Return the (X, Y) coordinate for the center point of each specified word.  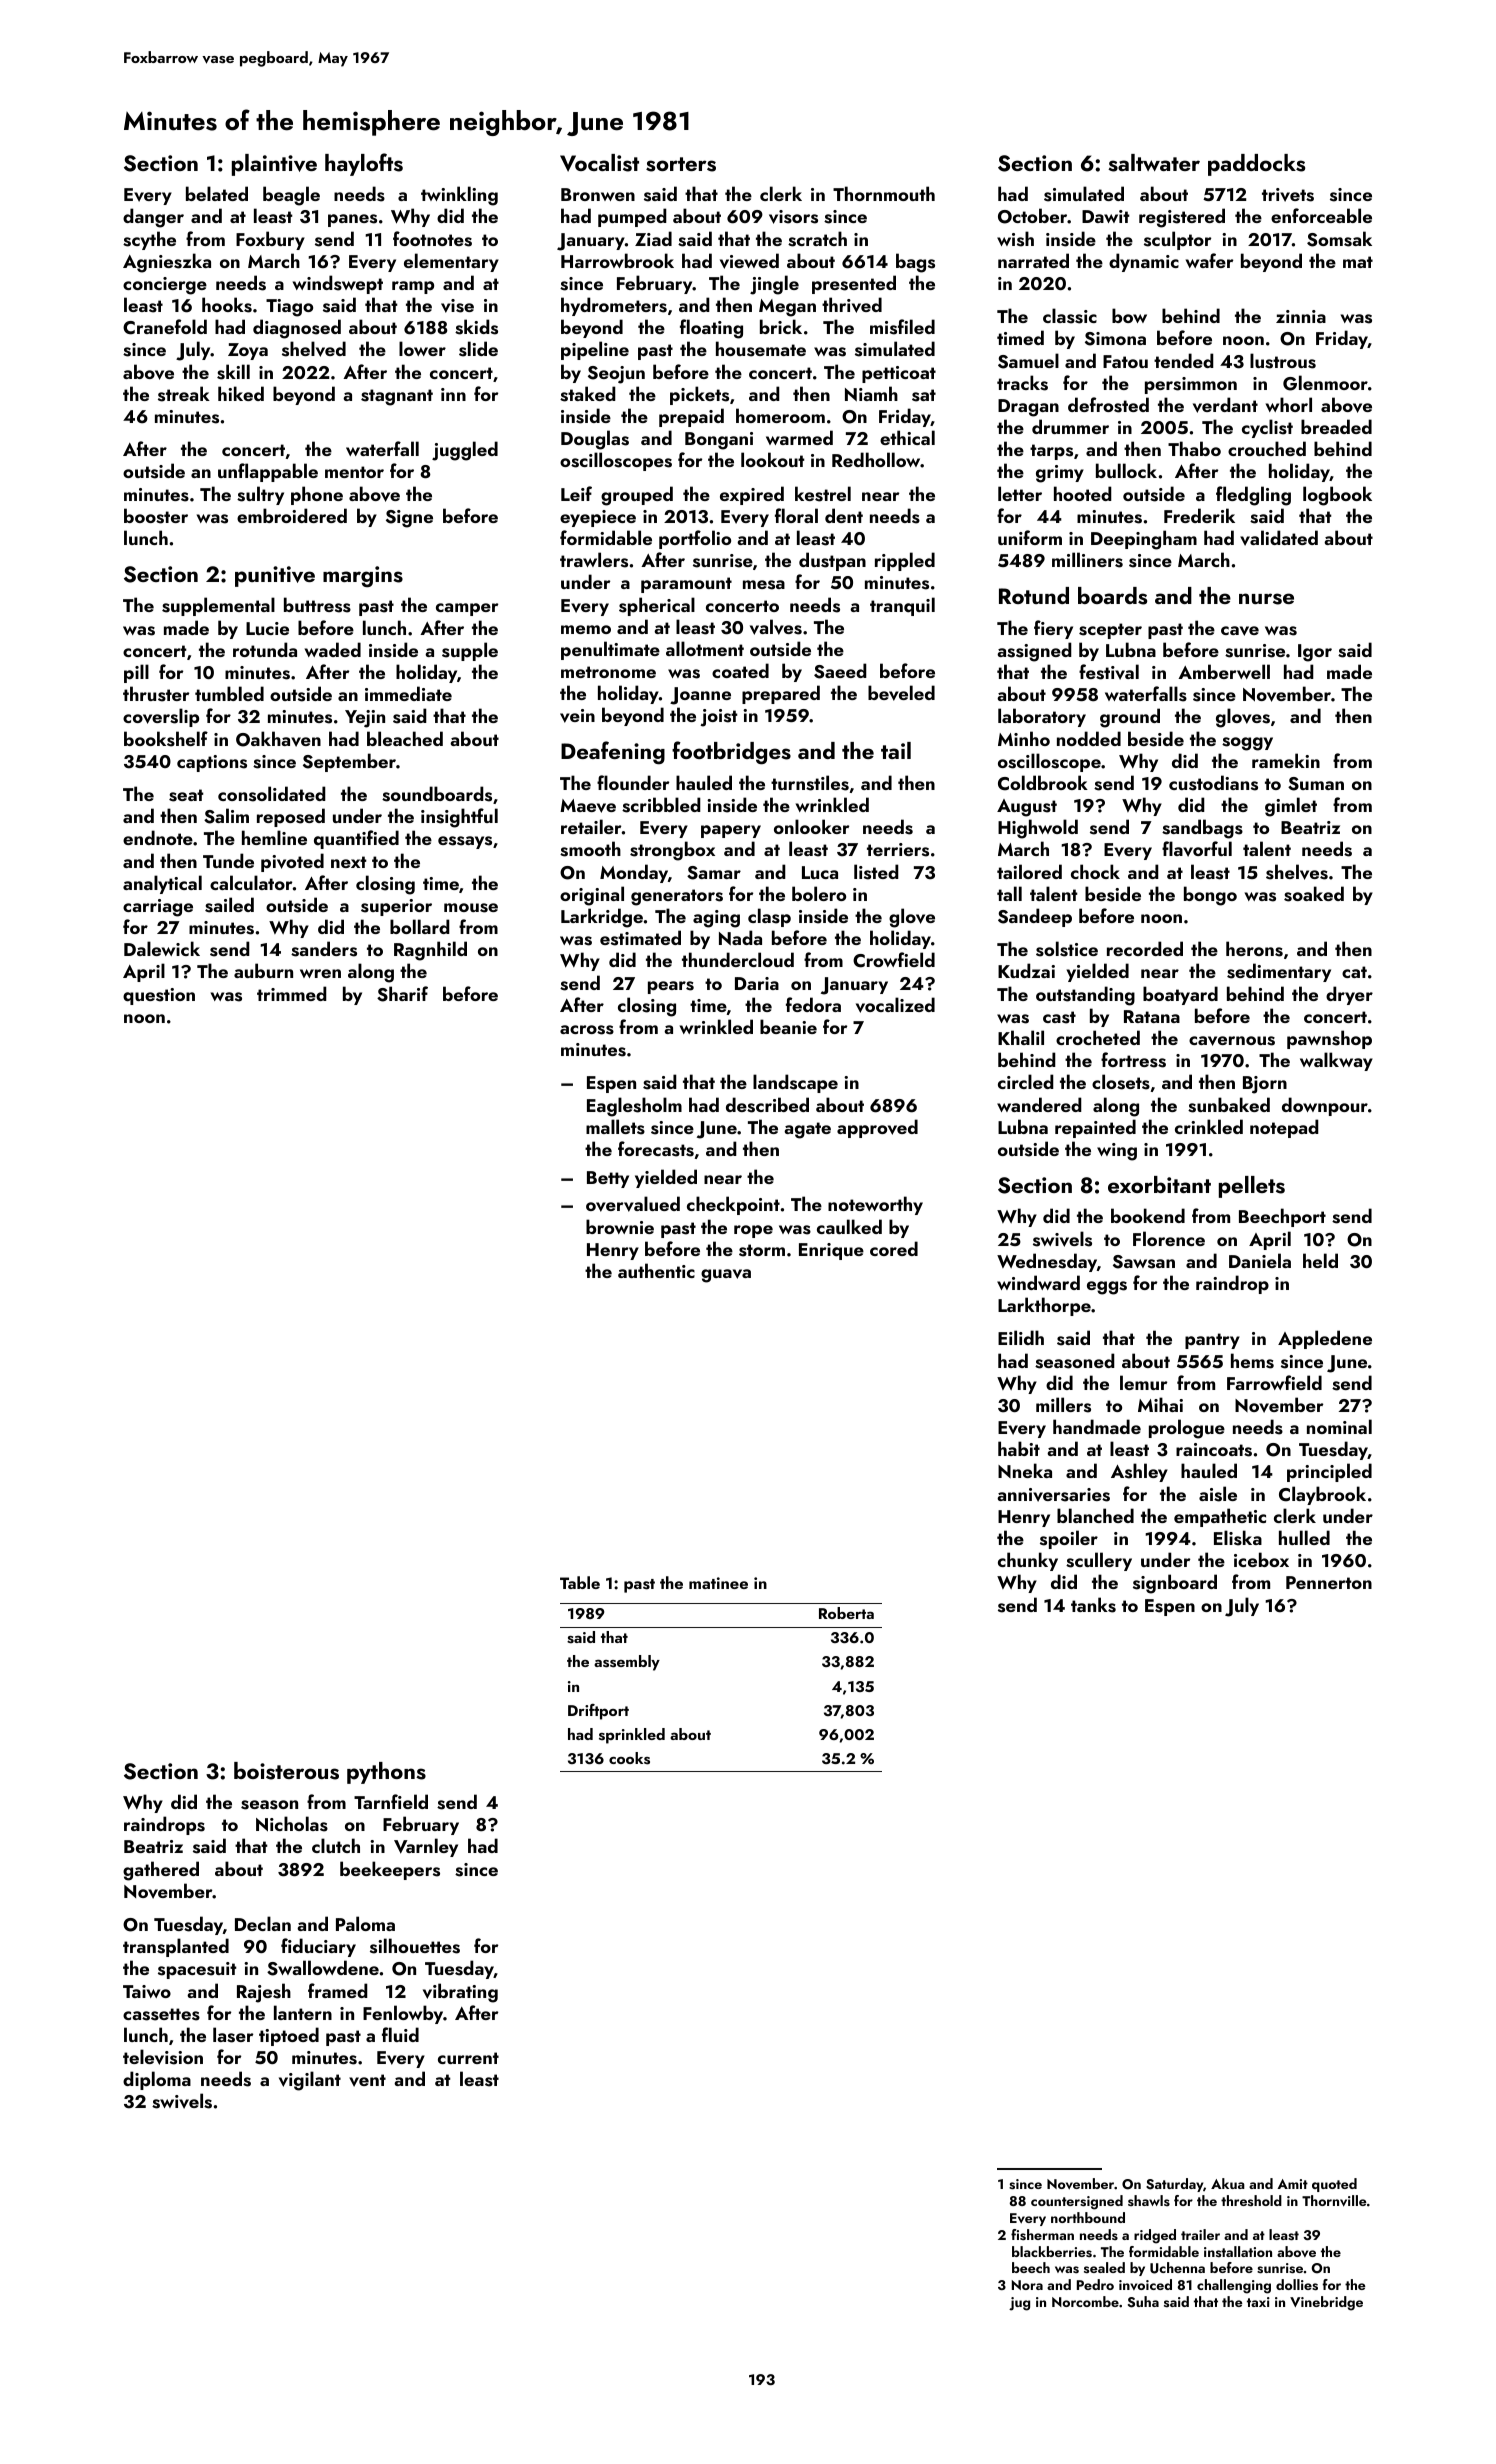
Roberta (846, 1613)
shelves (1297, 872)
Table (580, 1582)
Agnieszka (167, 263)
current (468, 2058)
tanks (1093, 1605)
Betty (608, 1179)
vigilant (310, 2081)
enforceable (1321, 215)
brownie (620, 1226)
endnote (158, 837)
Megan (787, 308)
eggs (1107, 1288)
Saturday (1174, 2185)
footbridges (731, 753)
